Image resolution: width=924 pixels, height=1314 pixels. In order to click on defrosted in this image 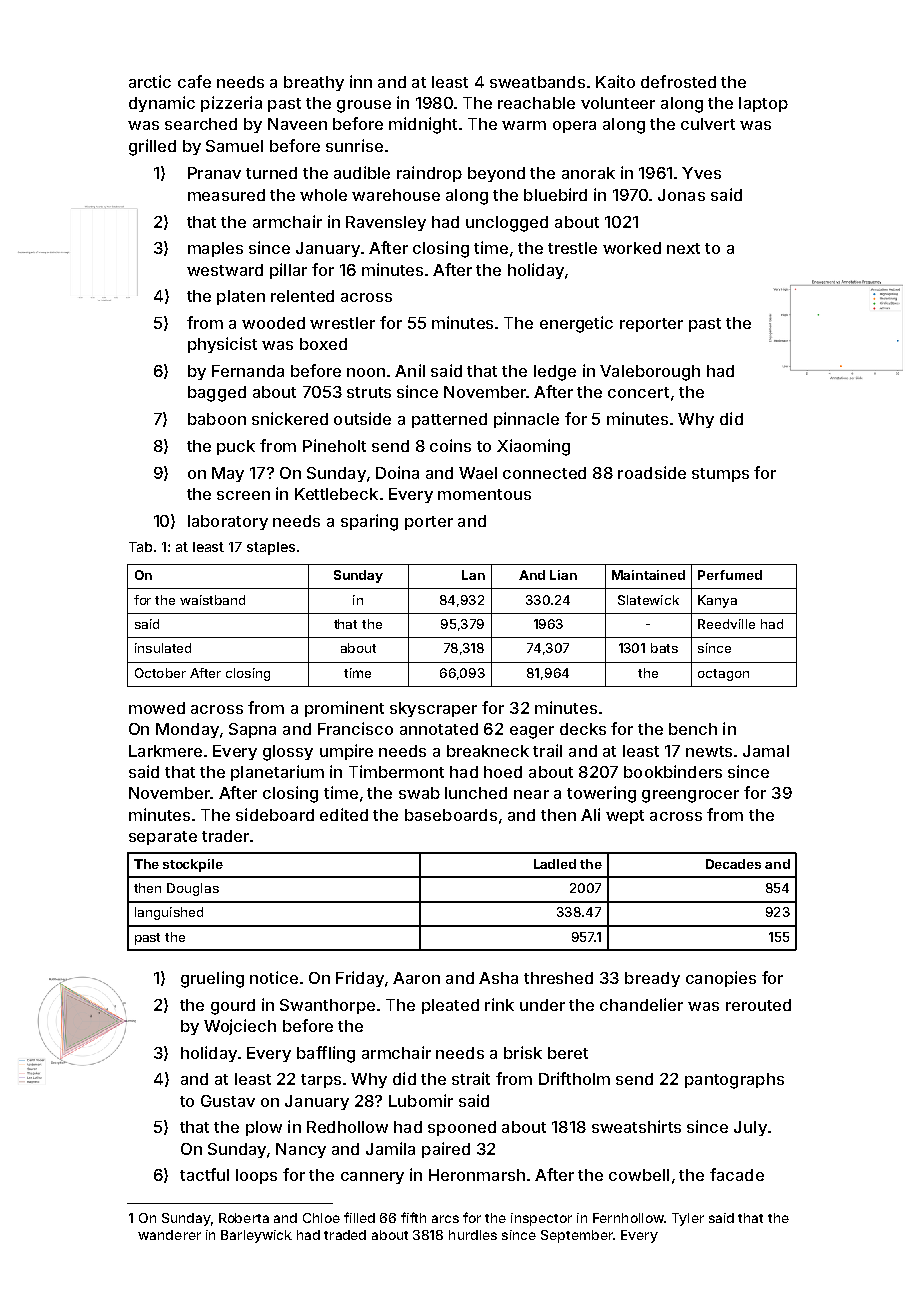, I will do `click(678, 81)`.
